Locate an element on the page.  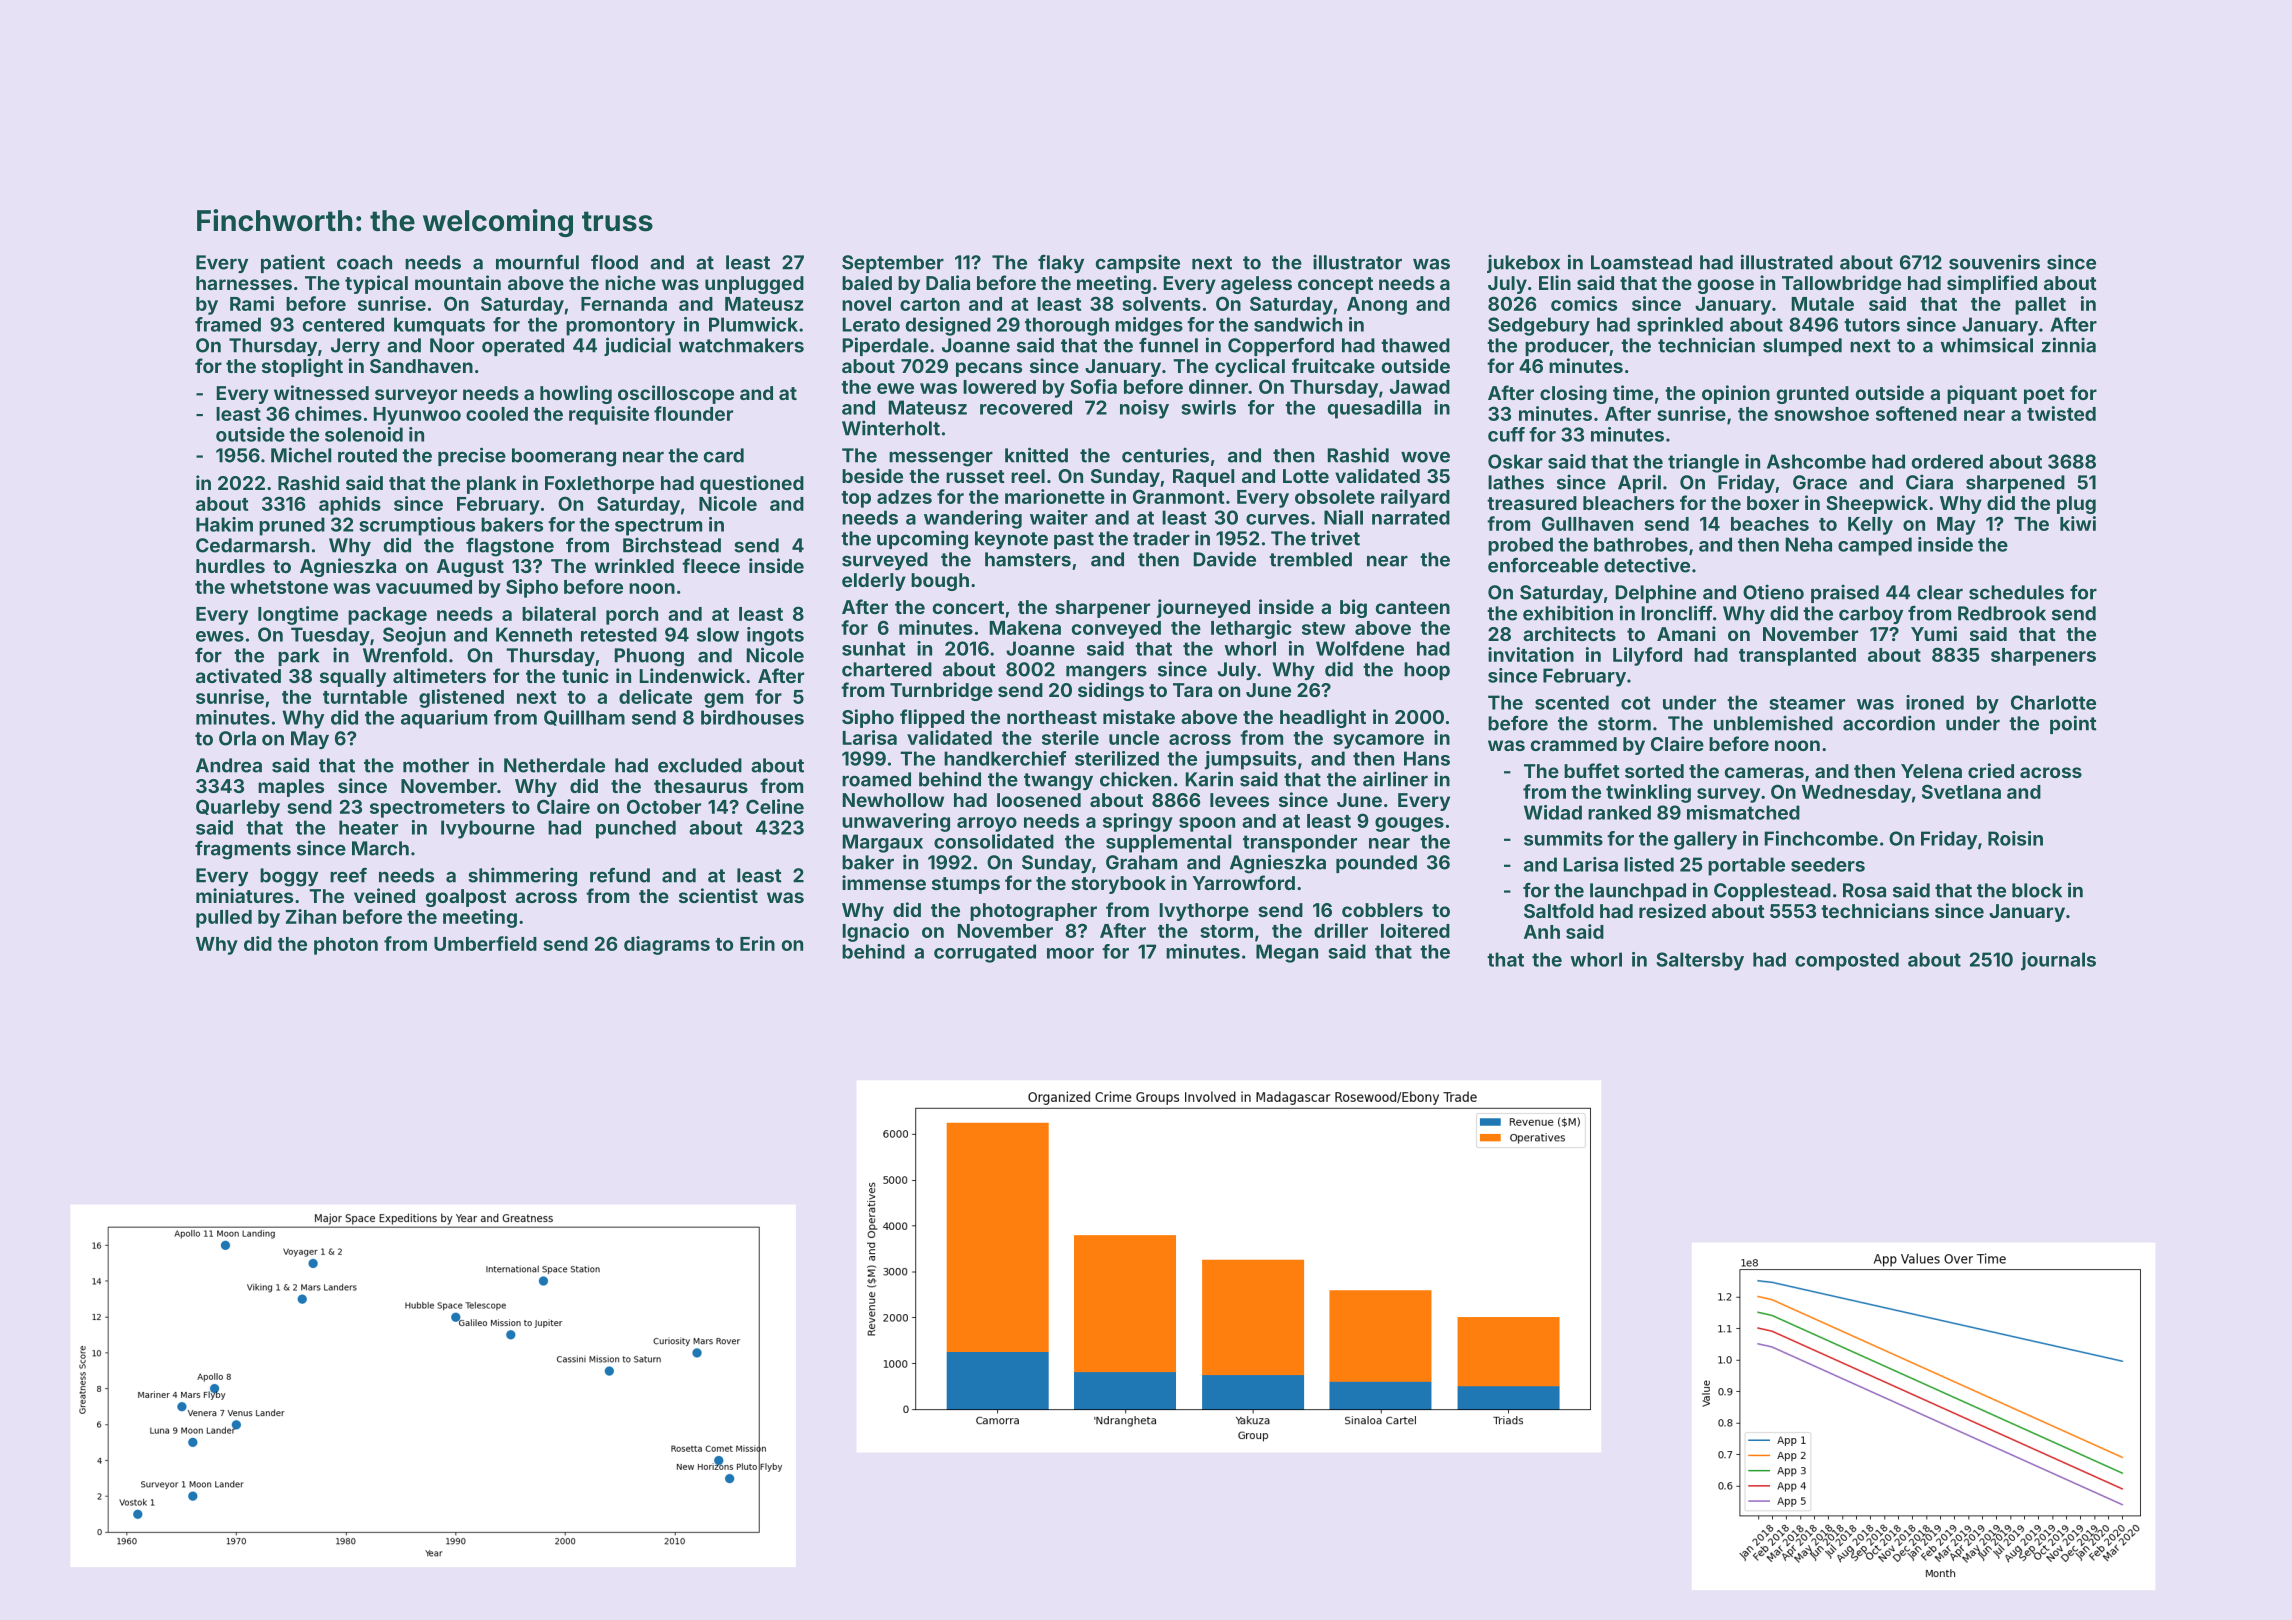
patient is located at coordinates (293, 263).
